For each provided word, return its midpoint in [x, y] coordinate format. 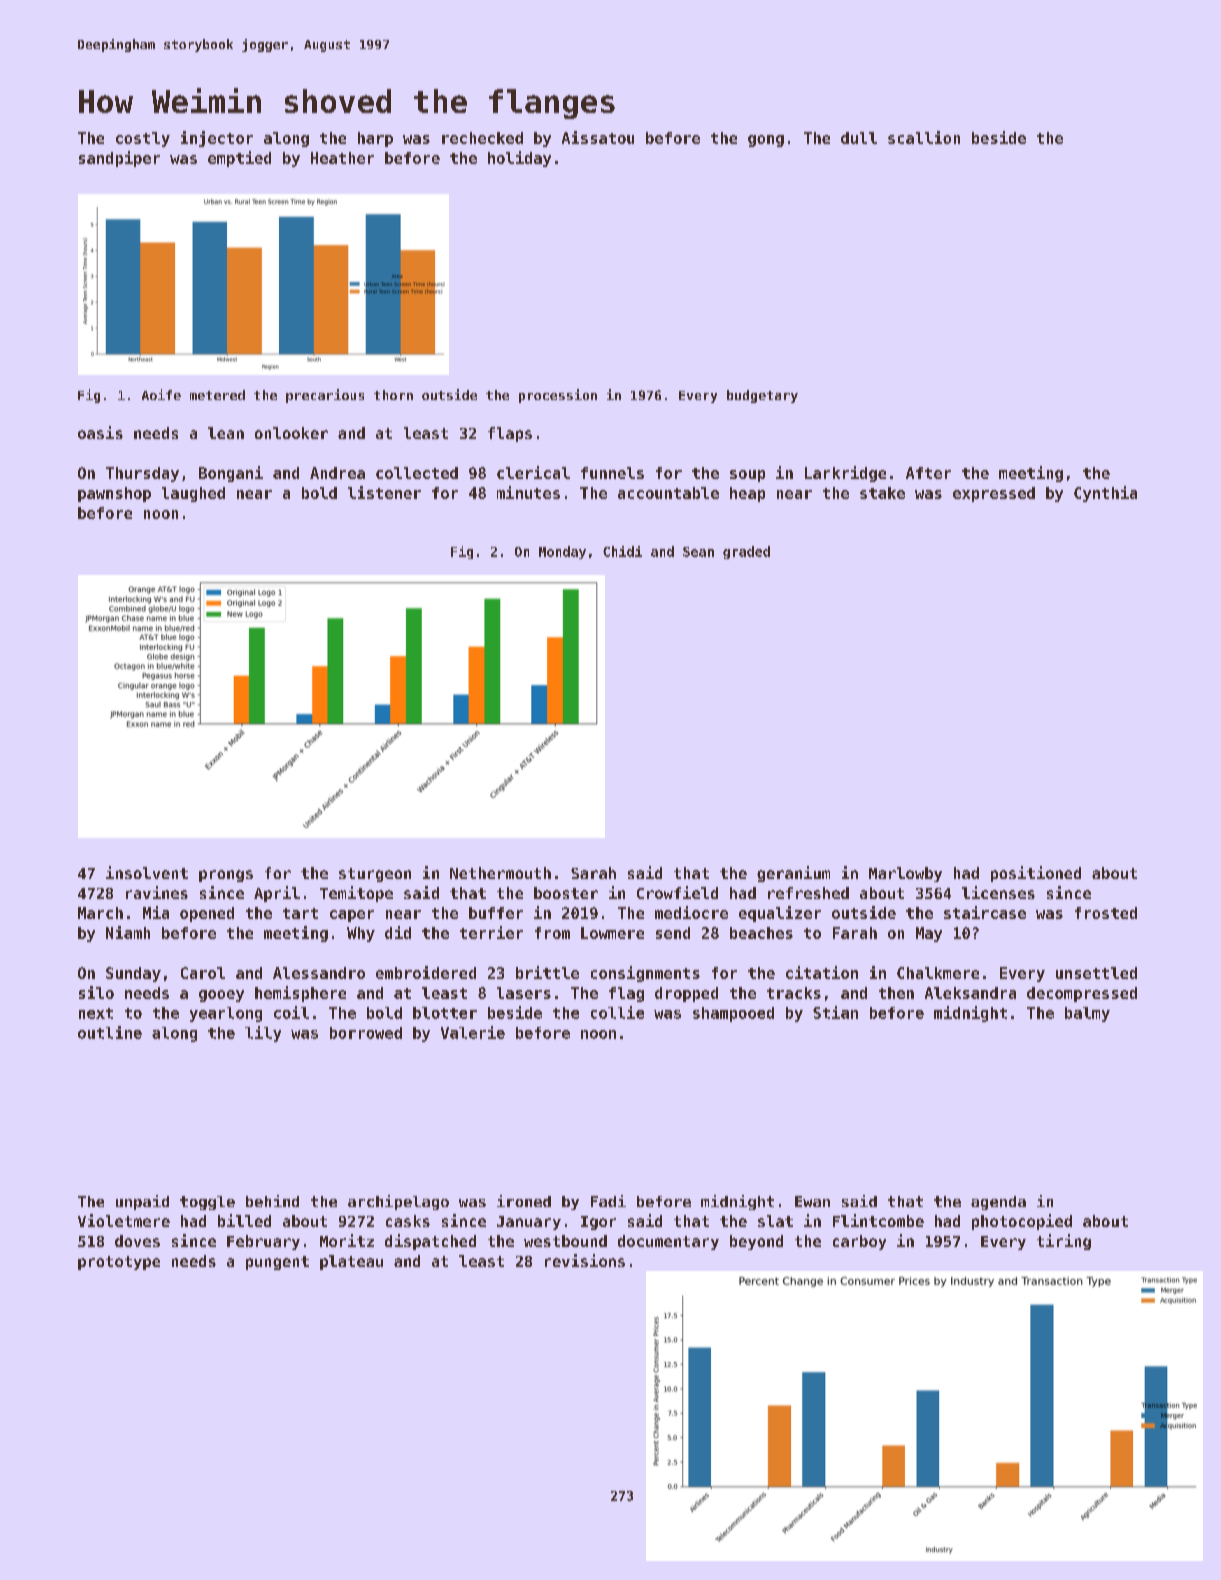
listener [384, 492]
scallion [924, 137]
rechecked [482, 138]
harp [375, 139]
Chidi [622, 551]
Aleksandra [970, 993]
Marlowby [905, 874]
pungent [277, 1263]
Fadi [608, 1201]
